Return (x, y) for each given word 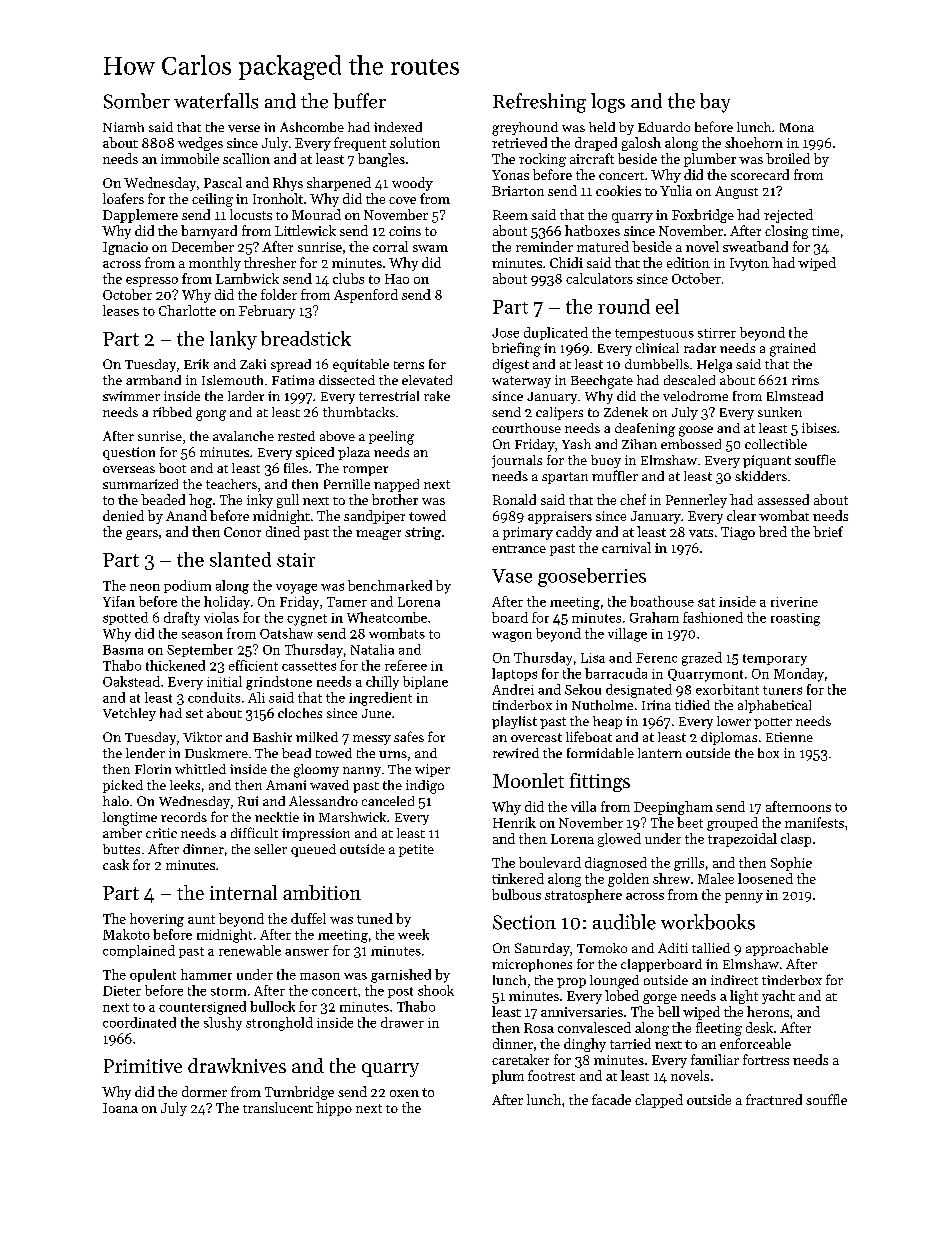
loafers (123, 198)
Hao (397, 279)
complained (139, 951)
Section (524, 922)
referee (406, 665)
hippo (334, 1109)
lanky (233, 340)
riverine (794, 602)
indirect (734, 980)
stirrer (717, 333)
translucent (278, 1107)
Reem (510, 215)
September (200, 650)
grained (793, 350)
